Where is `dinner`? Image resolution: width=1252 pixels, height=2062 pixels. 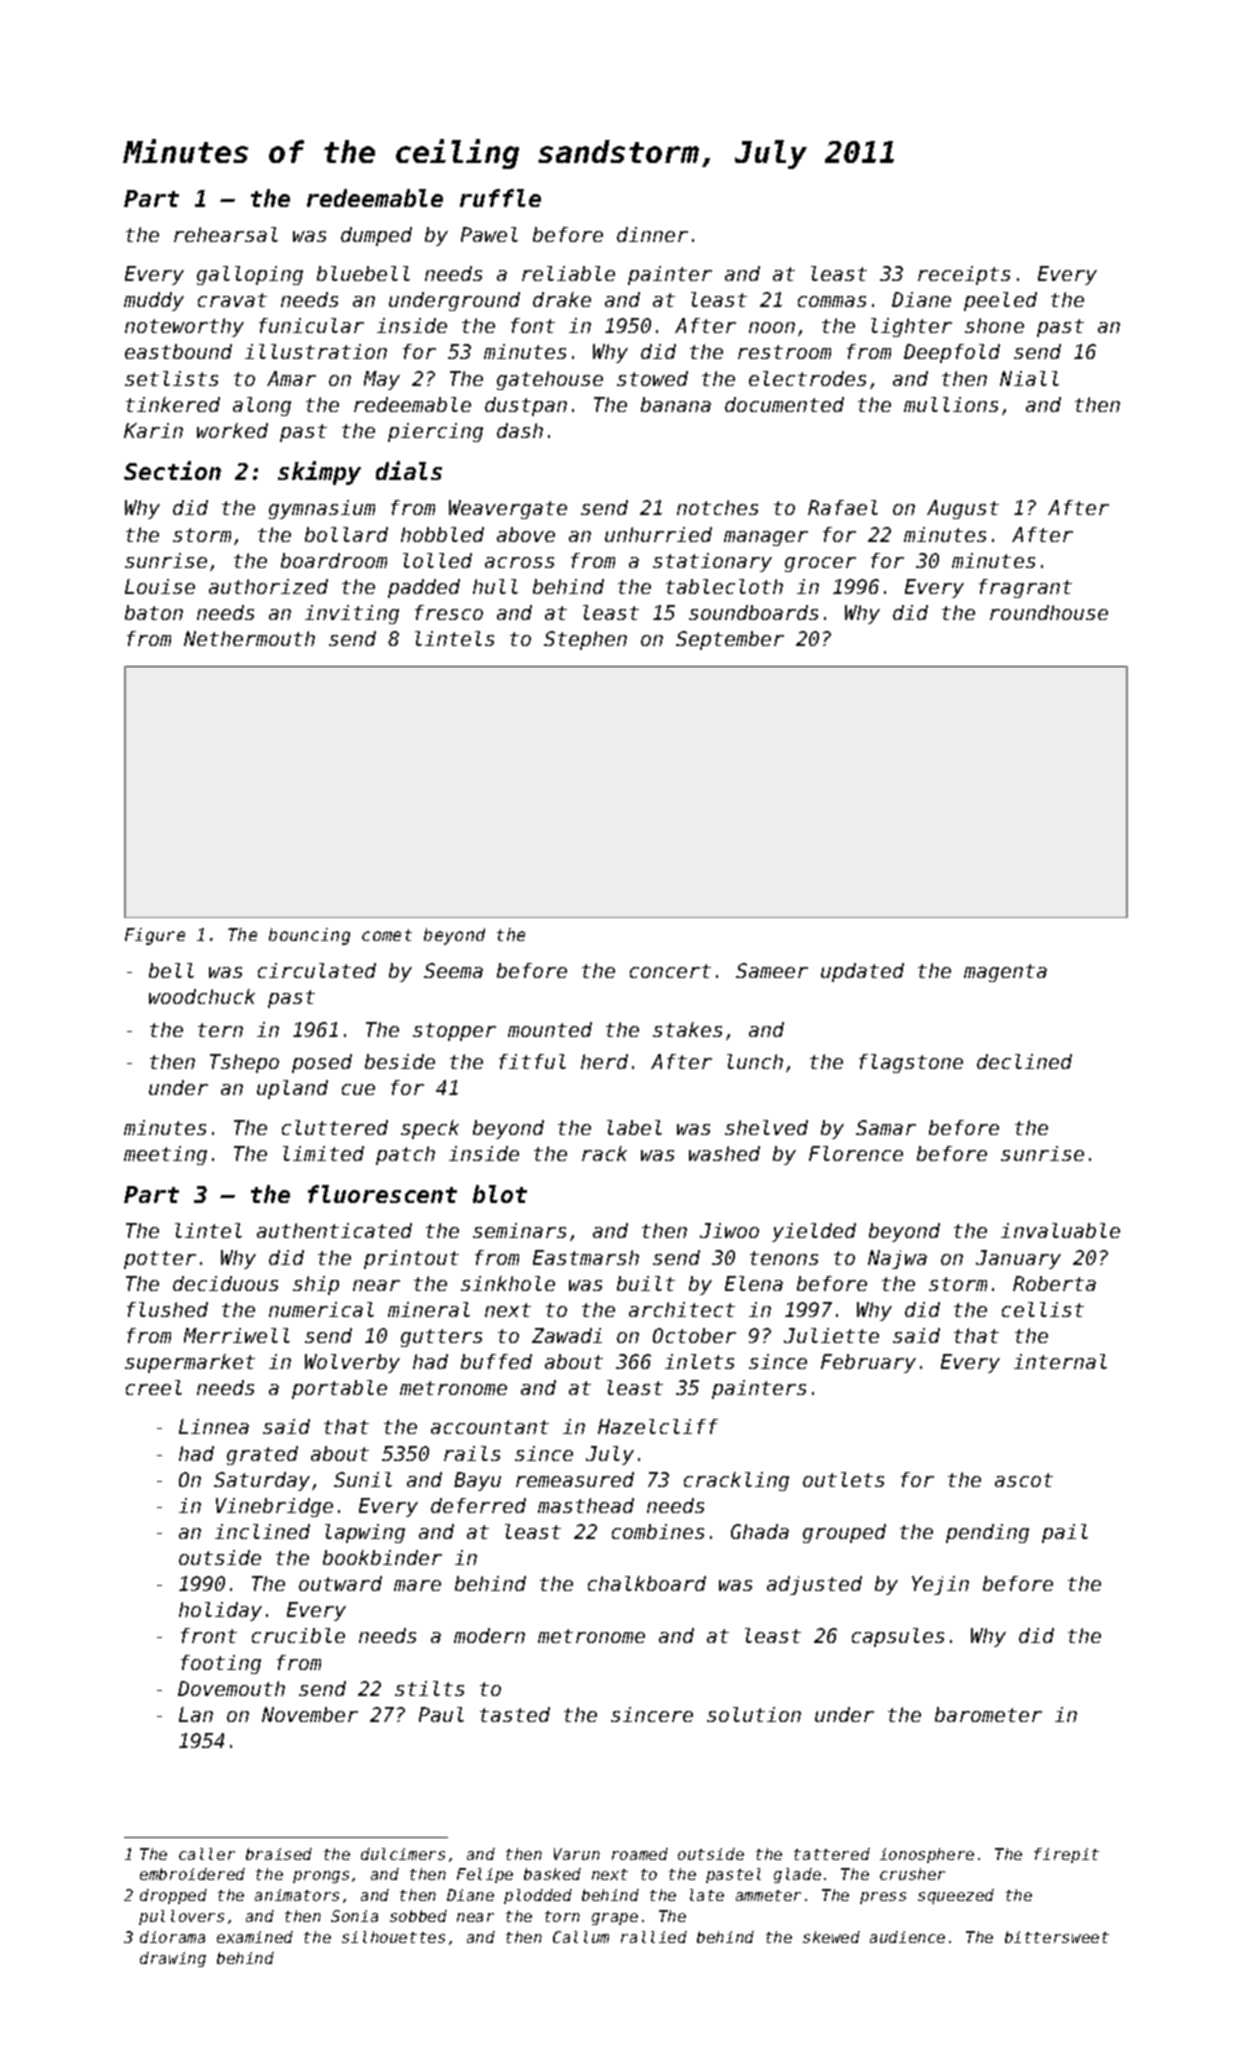
dinner is located at coordinates (652, 234).
